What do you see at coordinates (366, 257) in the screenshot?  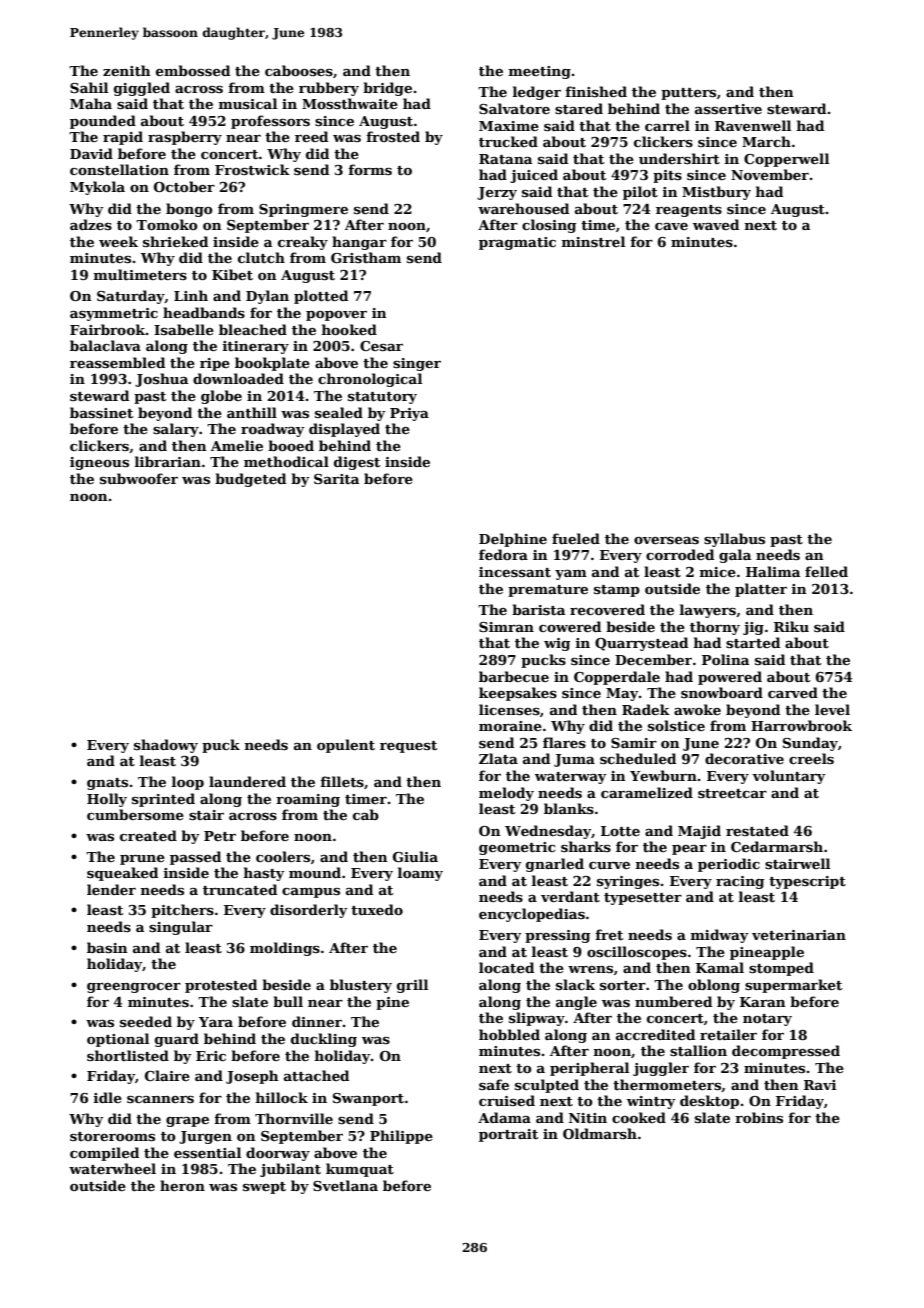 I see `Gristham` at bounding box center [366, 257].
